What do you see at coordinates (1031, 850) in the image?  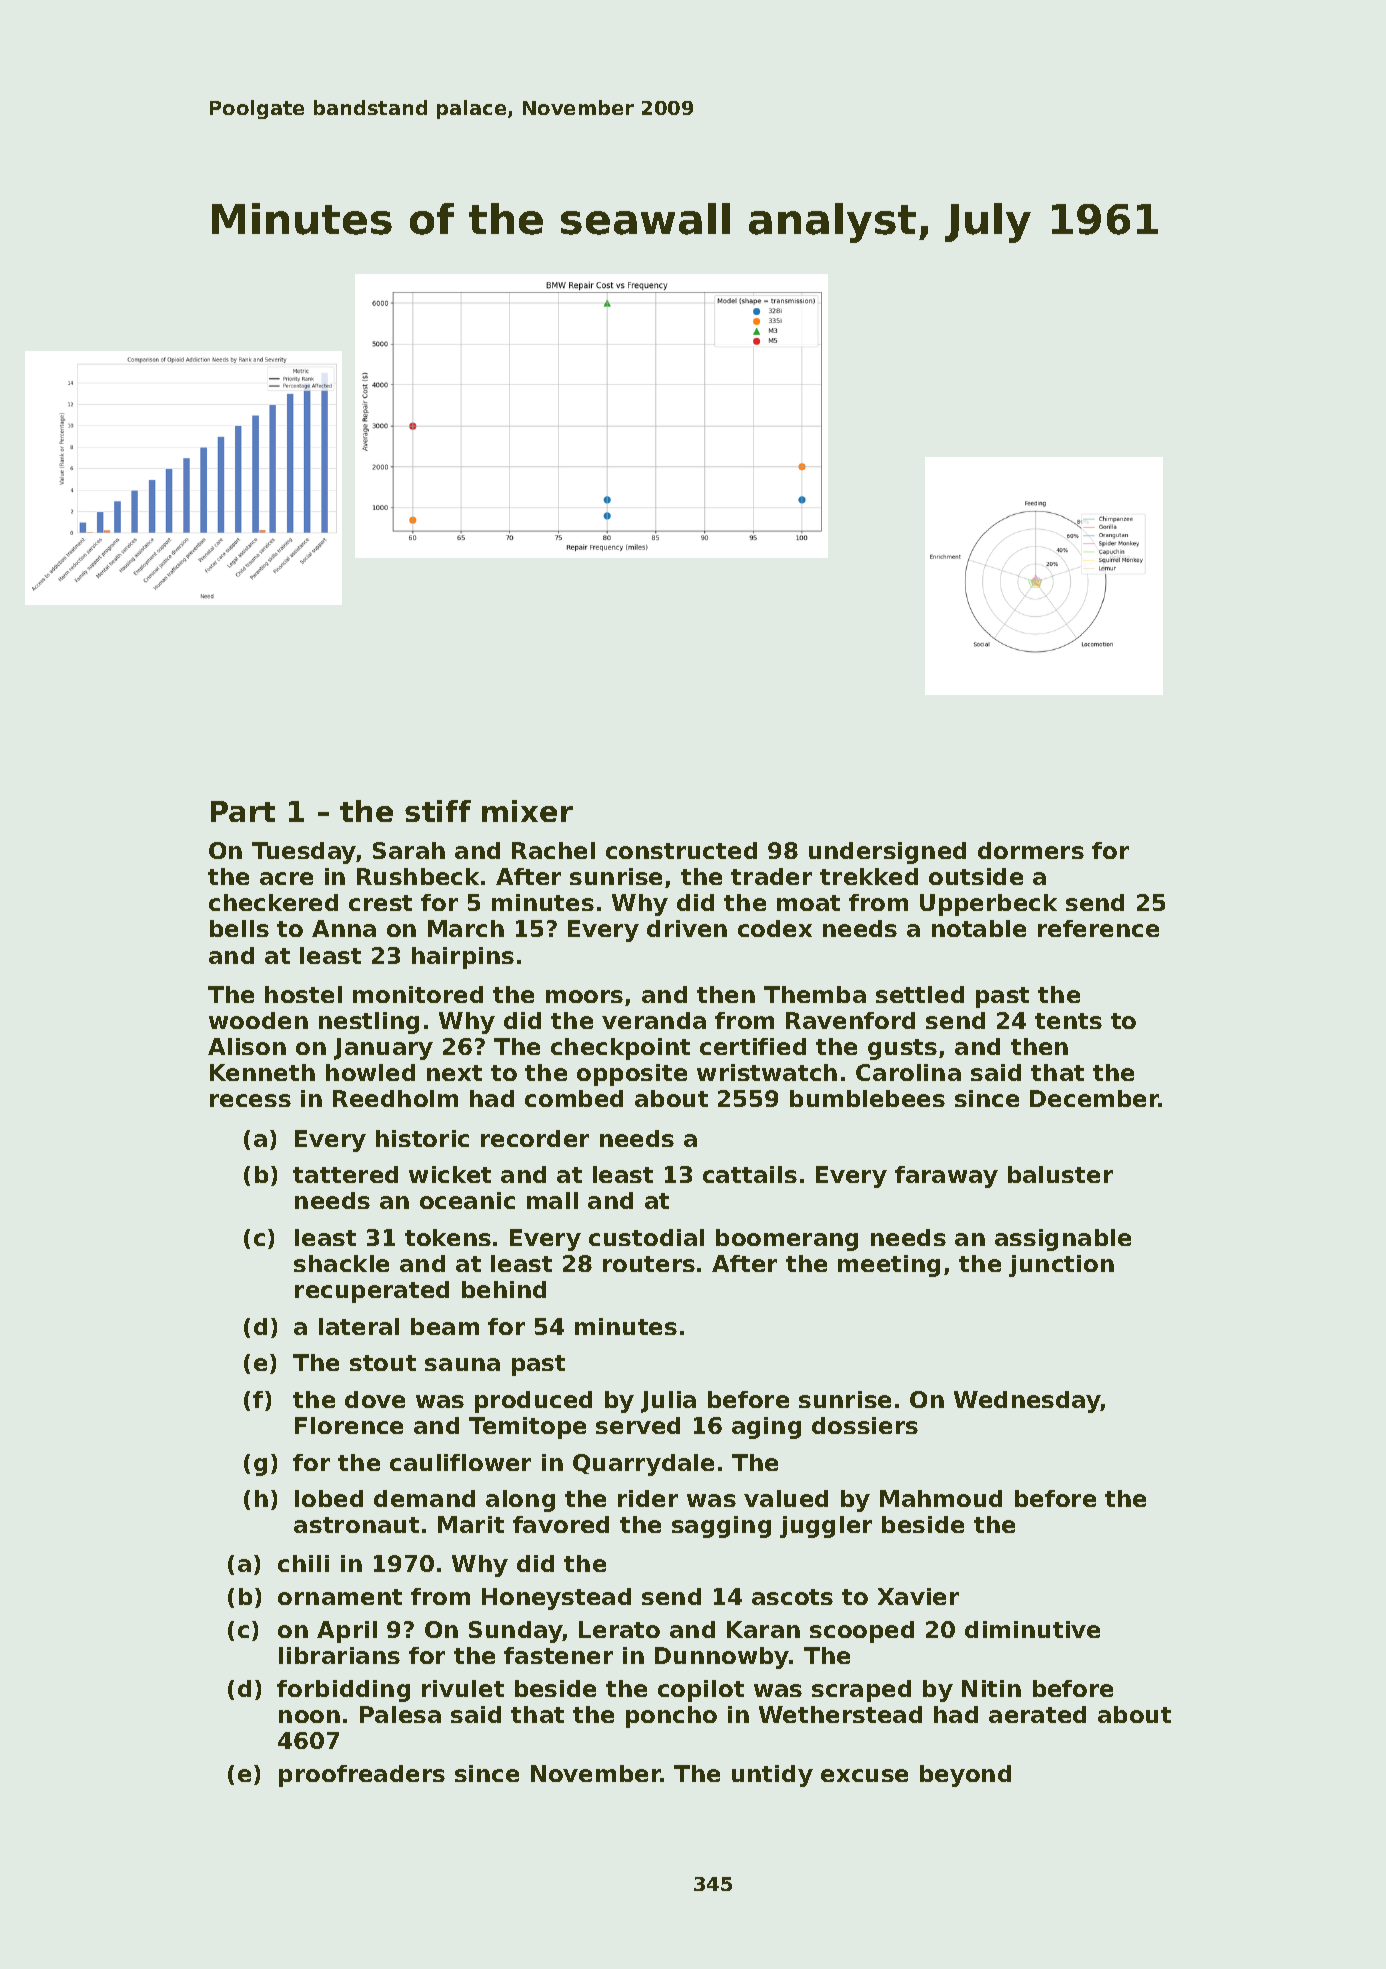 I see `dormers` at bounding box center [1031, 850].
